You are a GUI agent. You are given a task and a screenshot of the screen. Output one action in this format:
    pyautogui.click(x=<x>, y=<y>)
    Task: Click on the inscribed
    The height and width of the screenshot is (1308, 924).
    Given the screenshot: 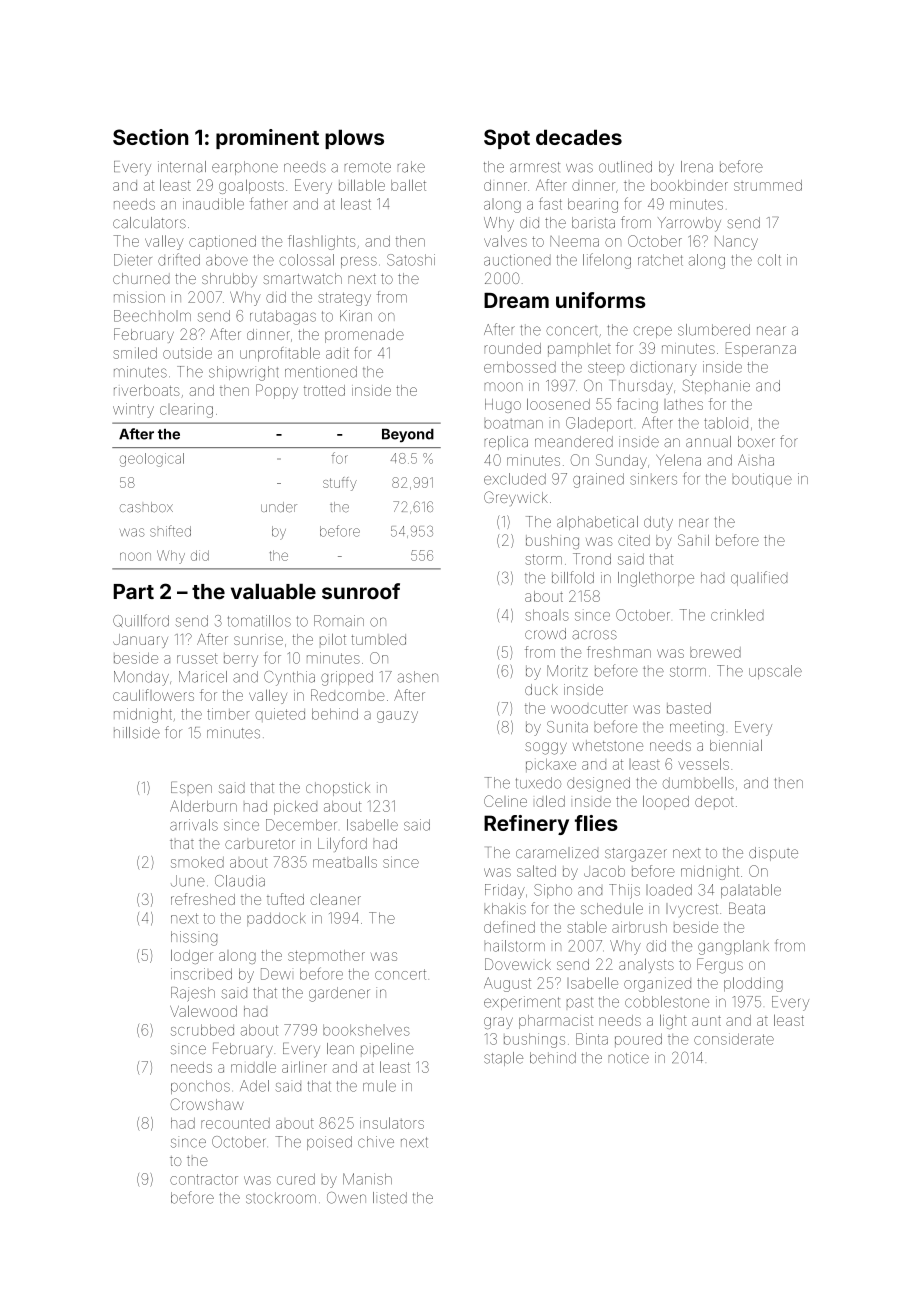 What is the action you would take?
    pyautogui.click(x=201, y=974)
